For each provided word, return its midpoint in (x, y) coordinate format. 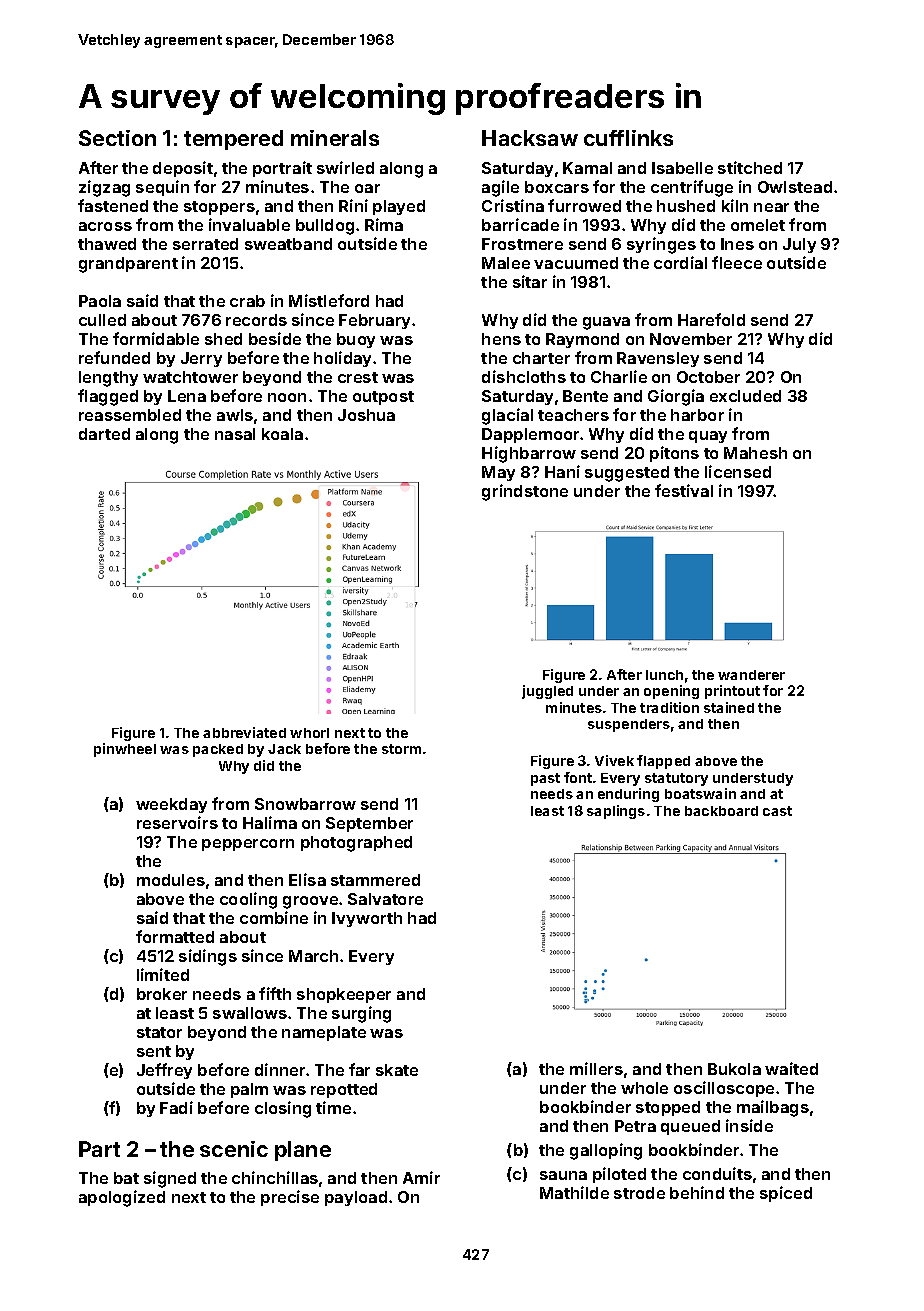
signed (170, 1179)
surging (361, 1014)
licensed (738, 471)
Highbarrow (529, 454)
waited (791, 1068)
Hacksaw (530, 138)
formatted (175, 936)
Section (117, 138)
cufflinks (628, 138)
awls (235, 415)
